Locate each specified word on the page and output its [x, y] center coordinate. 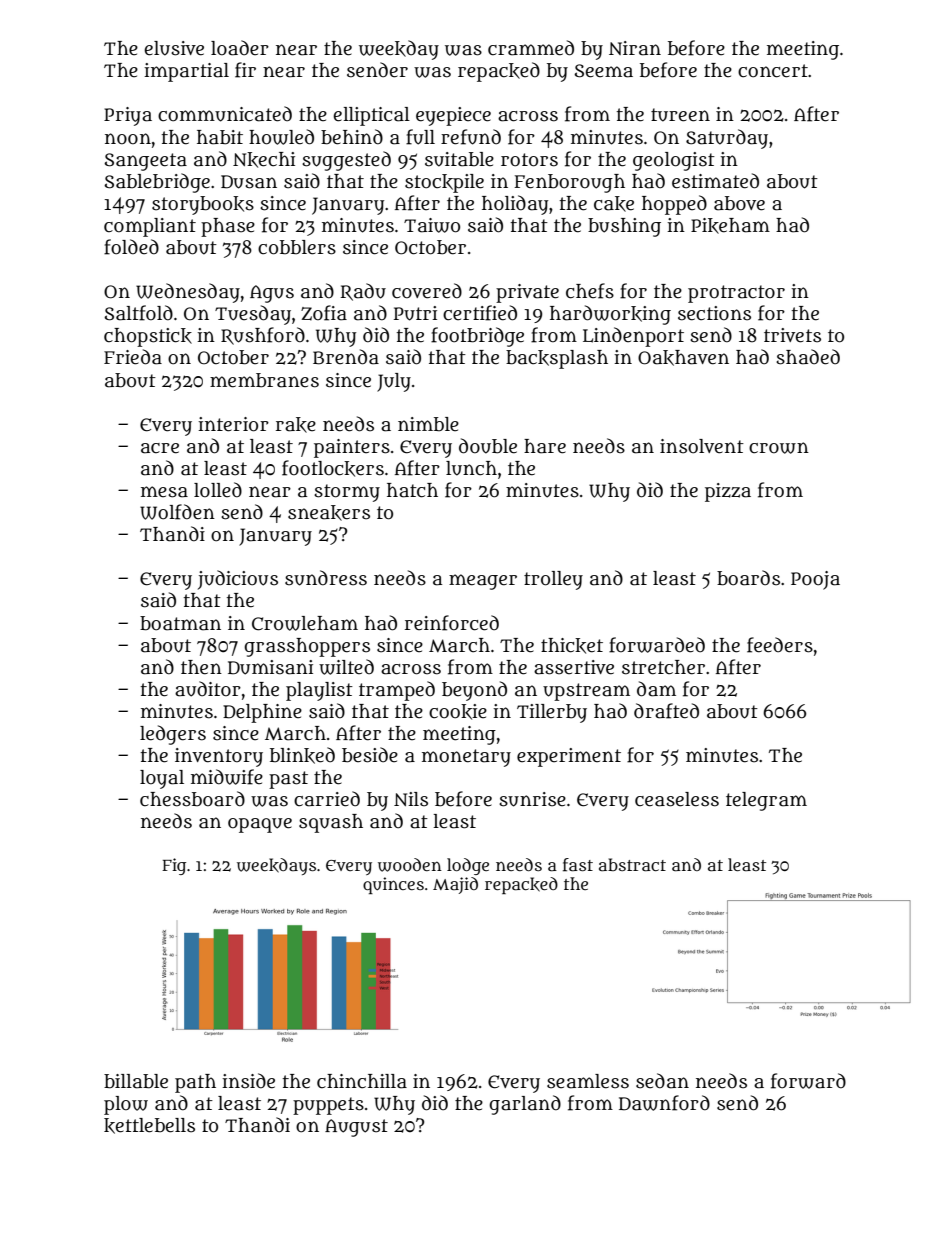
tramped [397, 691]
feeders [780, 645]
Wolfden [177, 512]
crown [779, 448]
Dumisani [270, 667]
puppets [328, 1106]
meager [483, 582]
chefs [590, 291]
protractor [736, 294]
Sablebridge [157, 183]
